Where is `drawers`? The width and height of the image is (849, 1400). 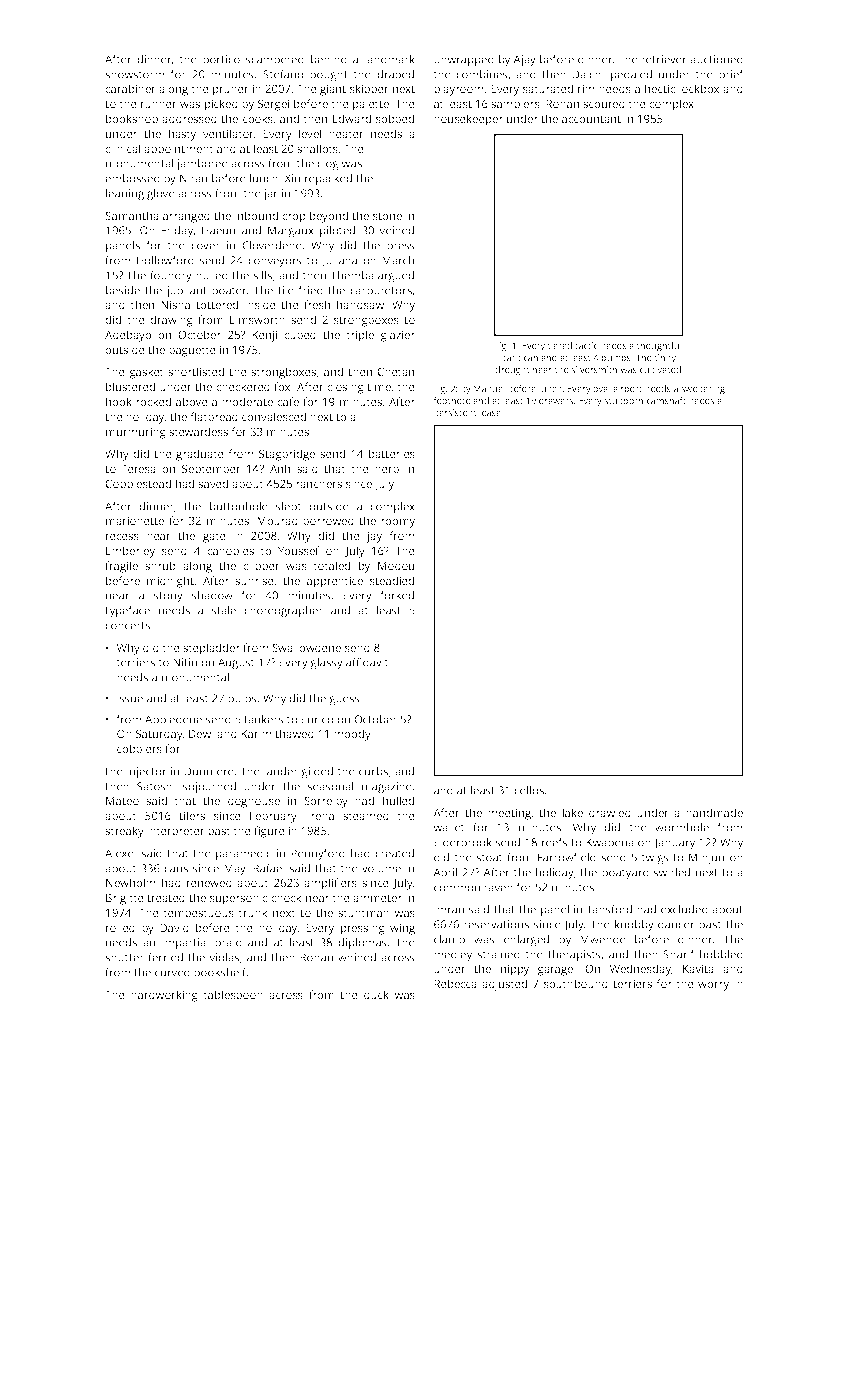 drawers is located at coordinates (556, 400).
